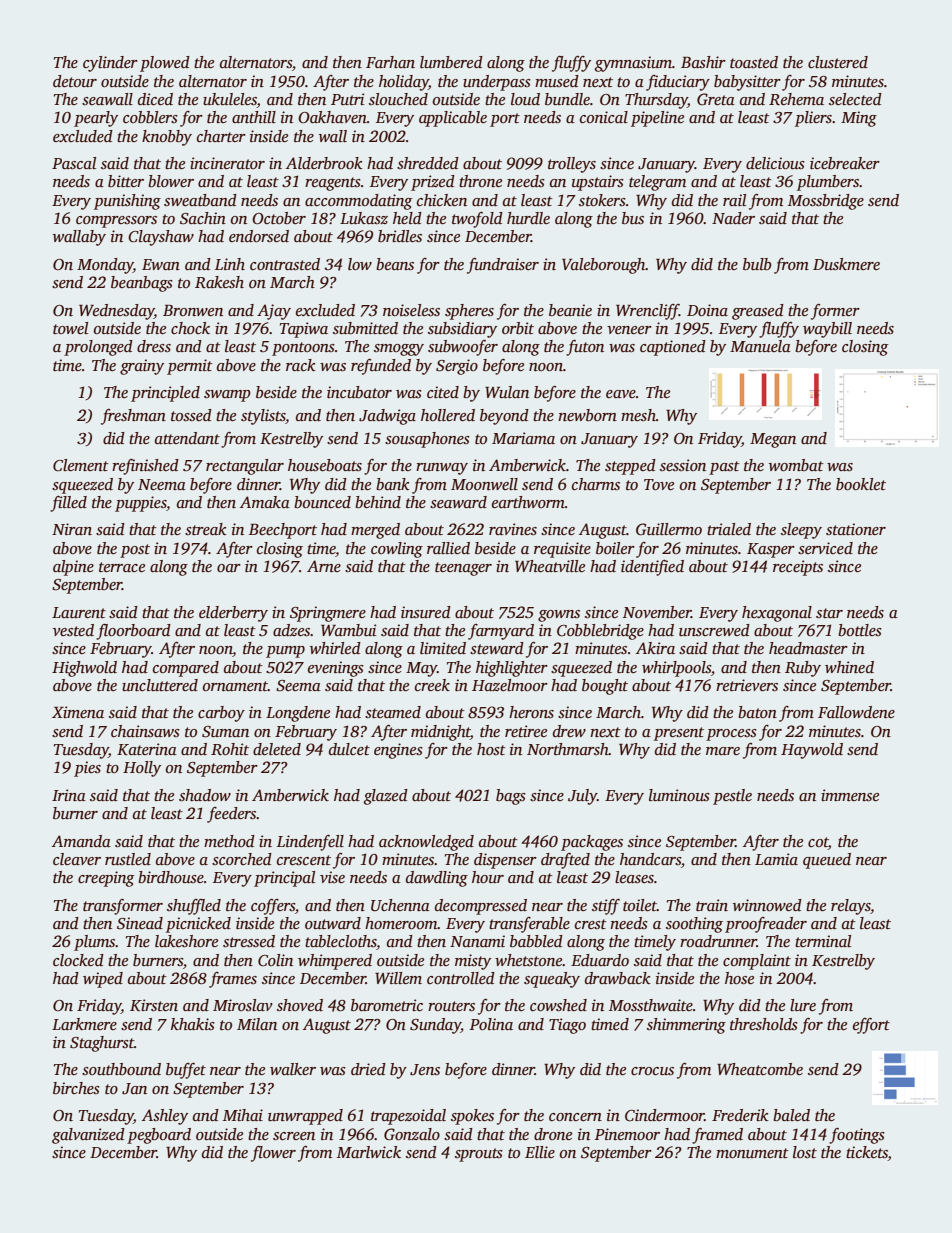 This screenshot has width=952, height=1233. Describe the element at coordinates (596, 484) in the screenshot. I see `charms` at that location.
